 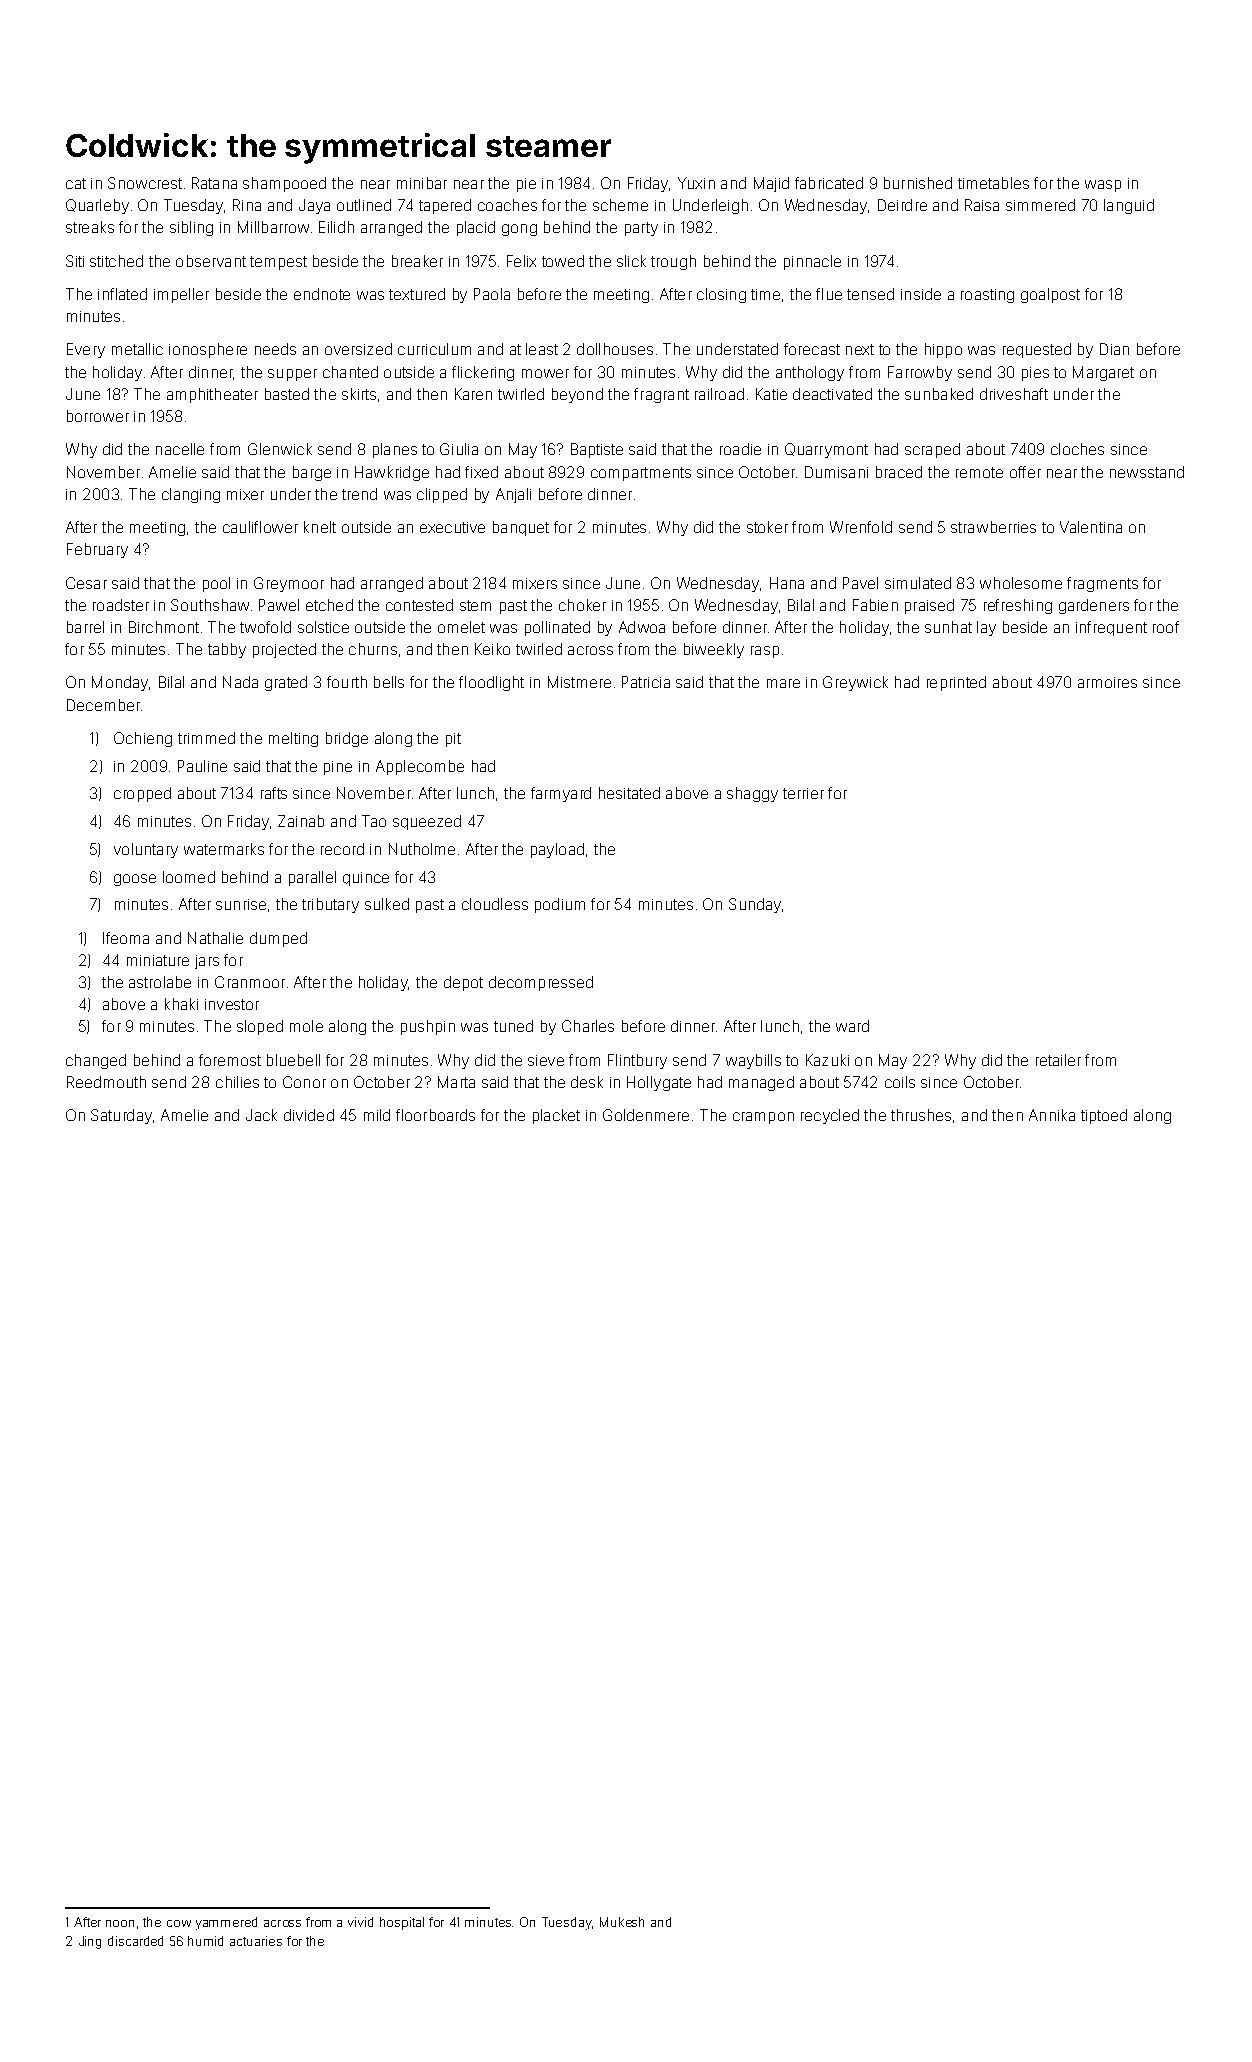 I want to click on burnished, so click(x=918, y=183).
